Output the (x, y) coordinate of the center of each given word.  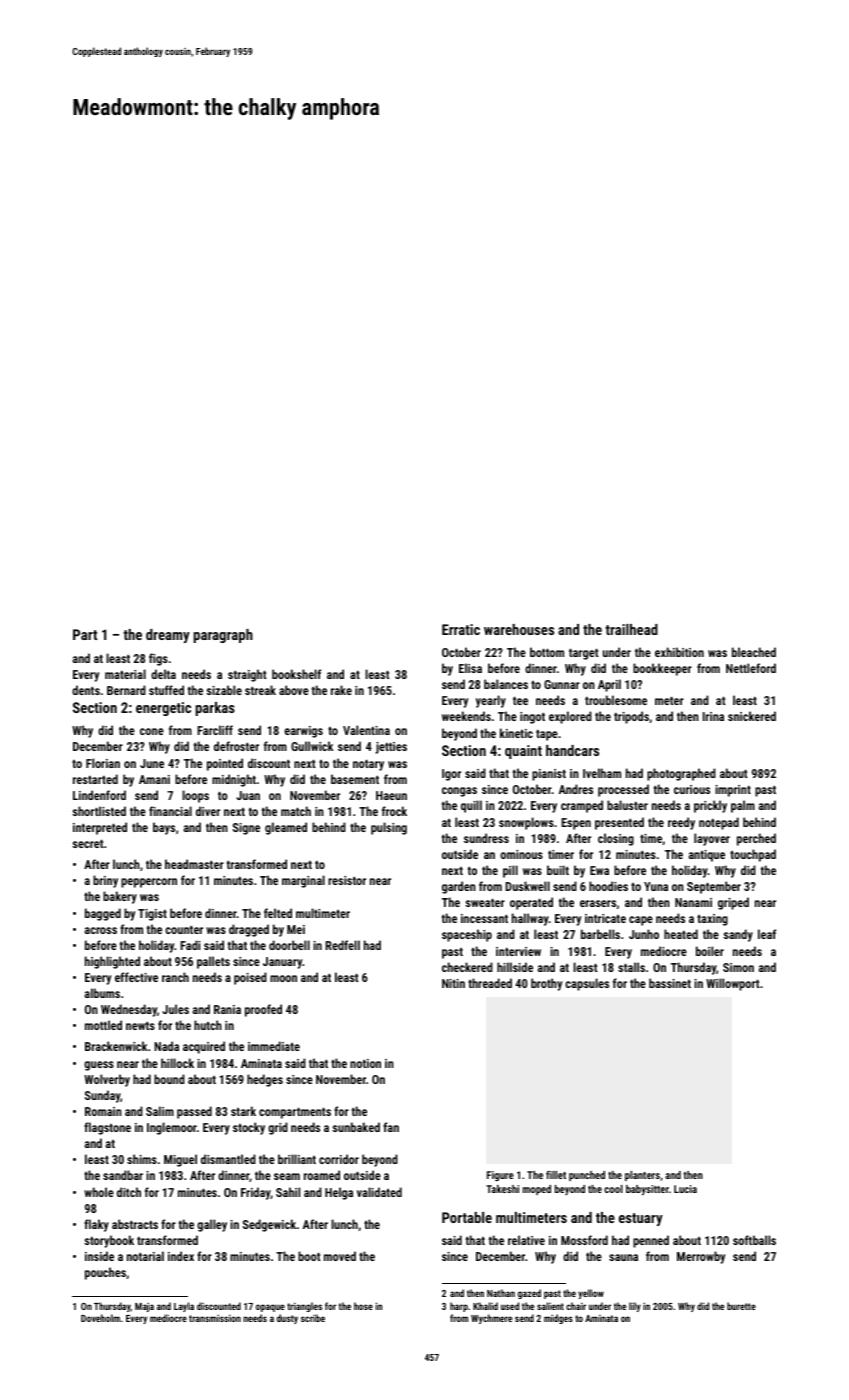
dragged (249, 930)
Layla (184, 1307)
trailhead (631, 629)
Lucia (685, 1189)
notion (365, 1063)
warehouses (519, 629)
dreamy (168, 636)
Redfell (342, 945)
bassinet (670, 983)
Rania (227, 1009)
